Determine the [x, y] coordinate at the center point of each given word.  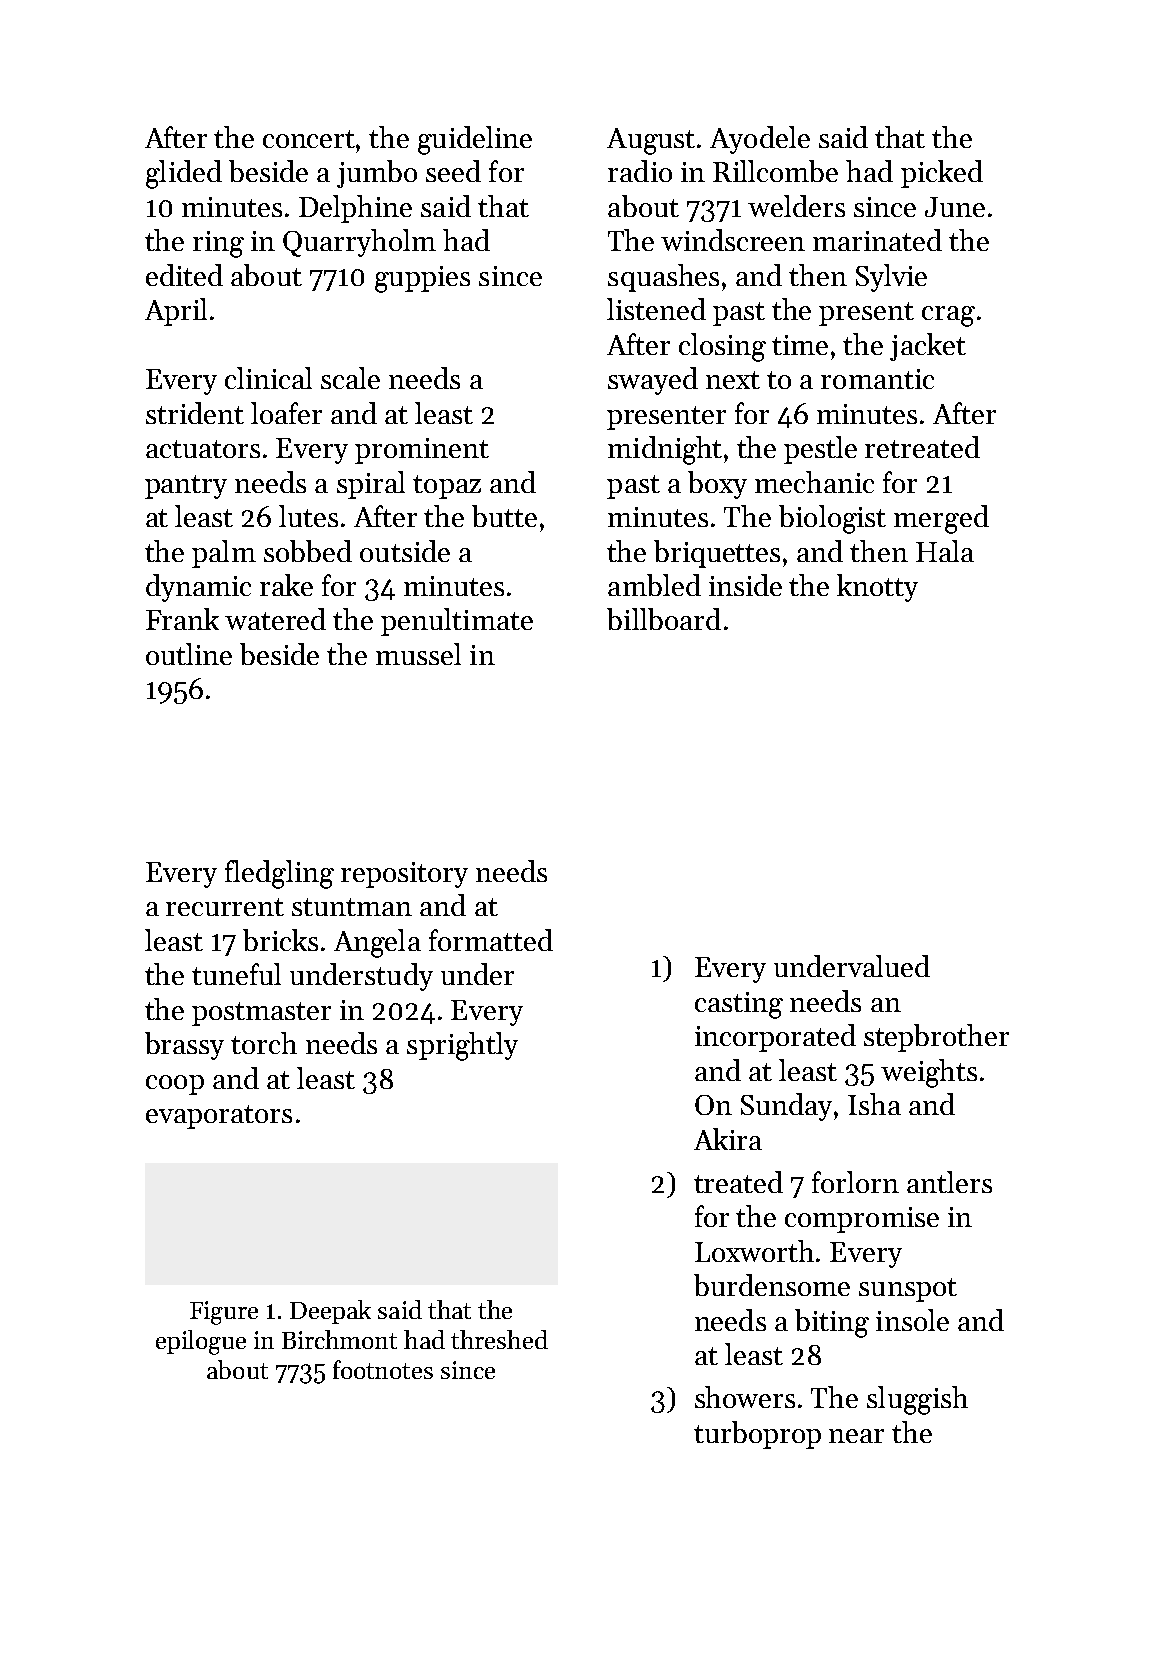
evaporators [219, 1117]
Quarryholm [359, 243]
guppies [422, 279]
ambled [654, 585]
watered [275, 619]
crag [948, 316]
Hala [945, 551]
